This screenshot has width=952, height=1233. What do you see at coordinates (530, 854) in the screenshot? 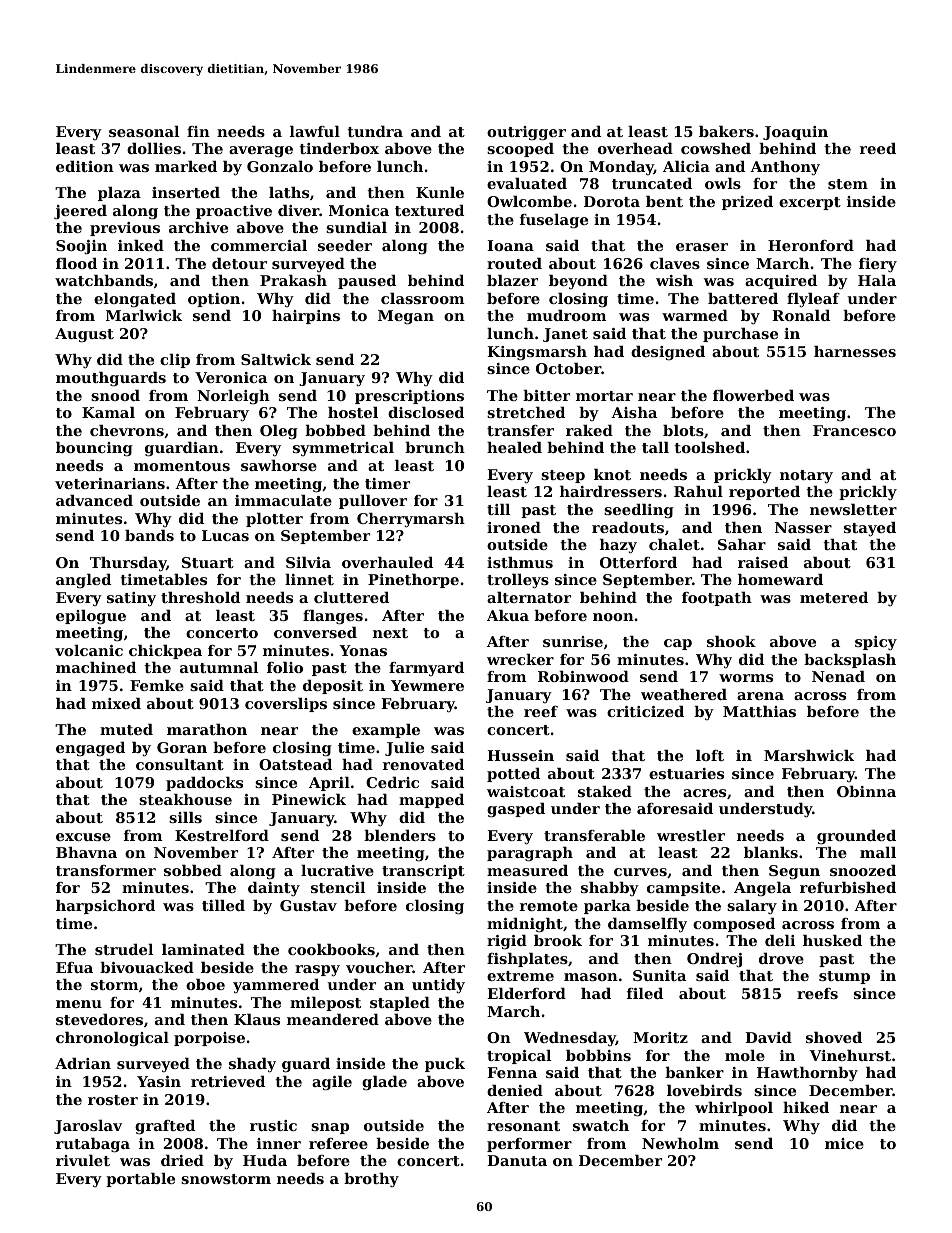
I see `paragraph` at bounding box center [530, 854].
